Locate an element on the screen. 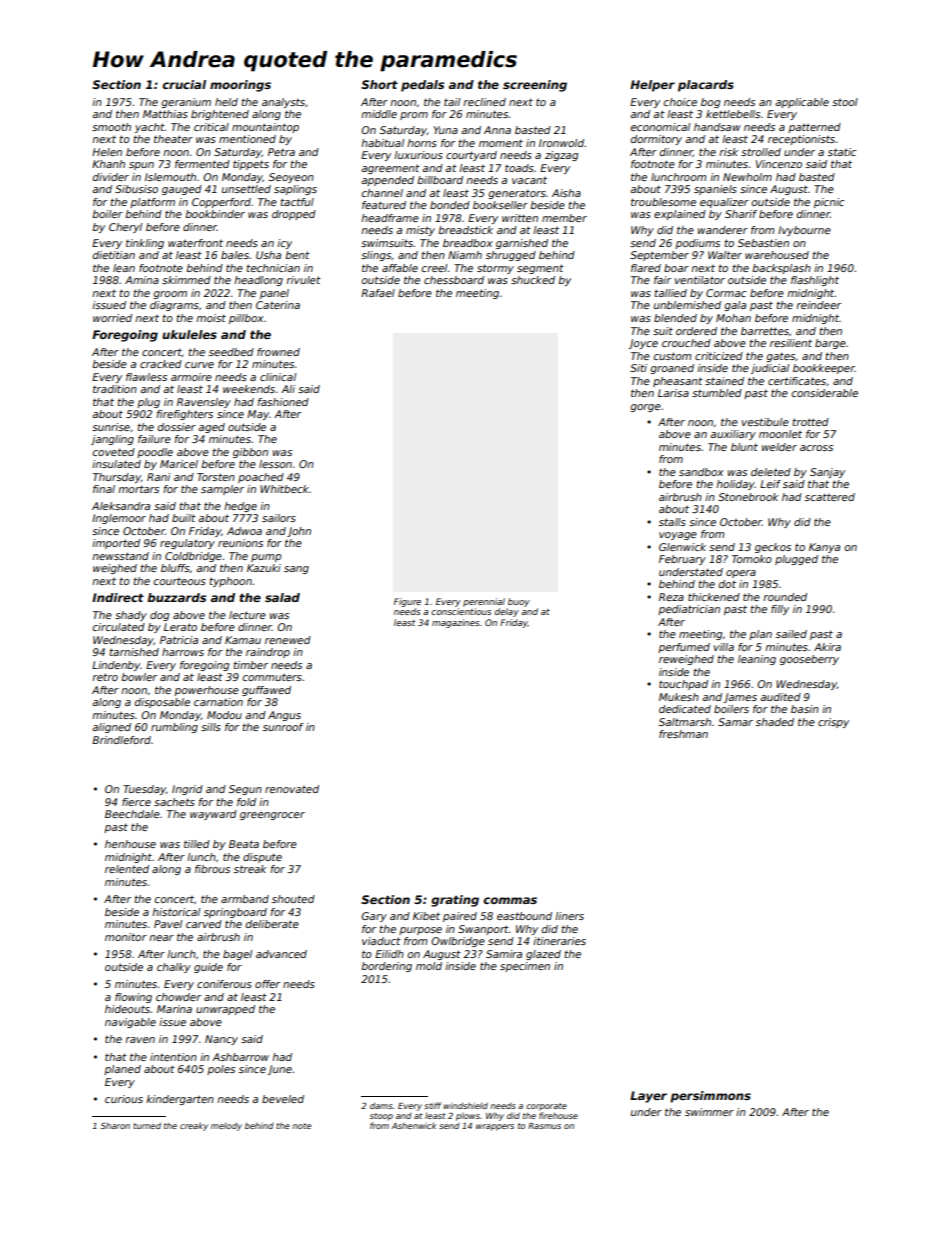 The image size is (952, 1233). buoy is located at coordinates (519, 602).
